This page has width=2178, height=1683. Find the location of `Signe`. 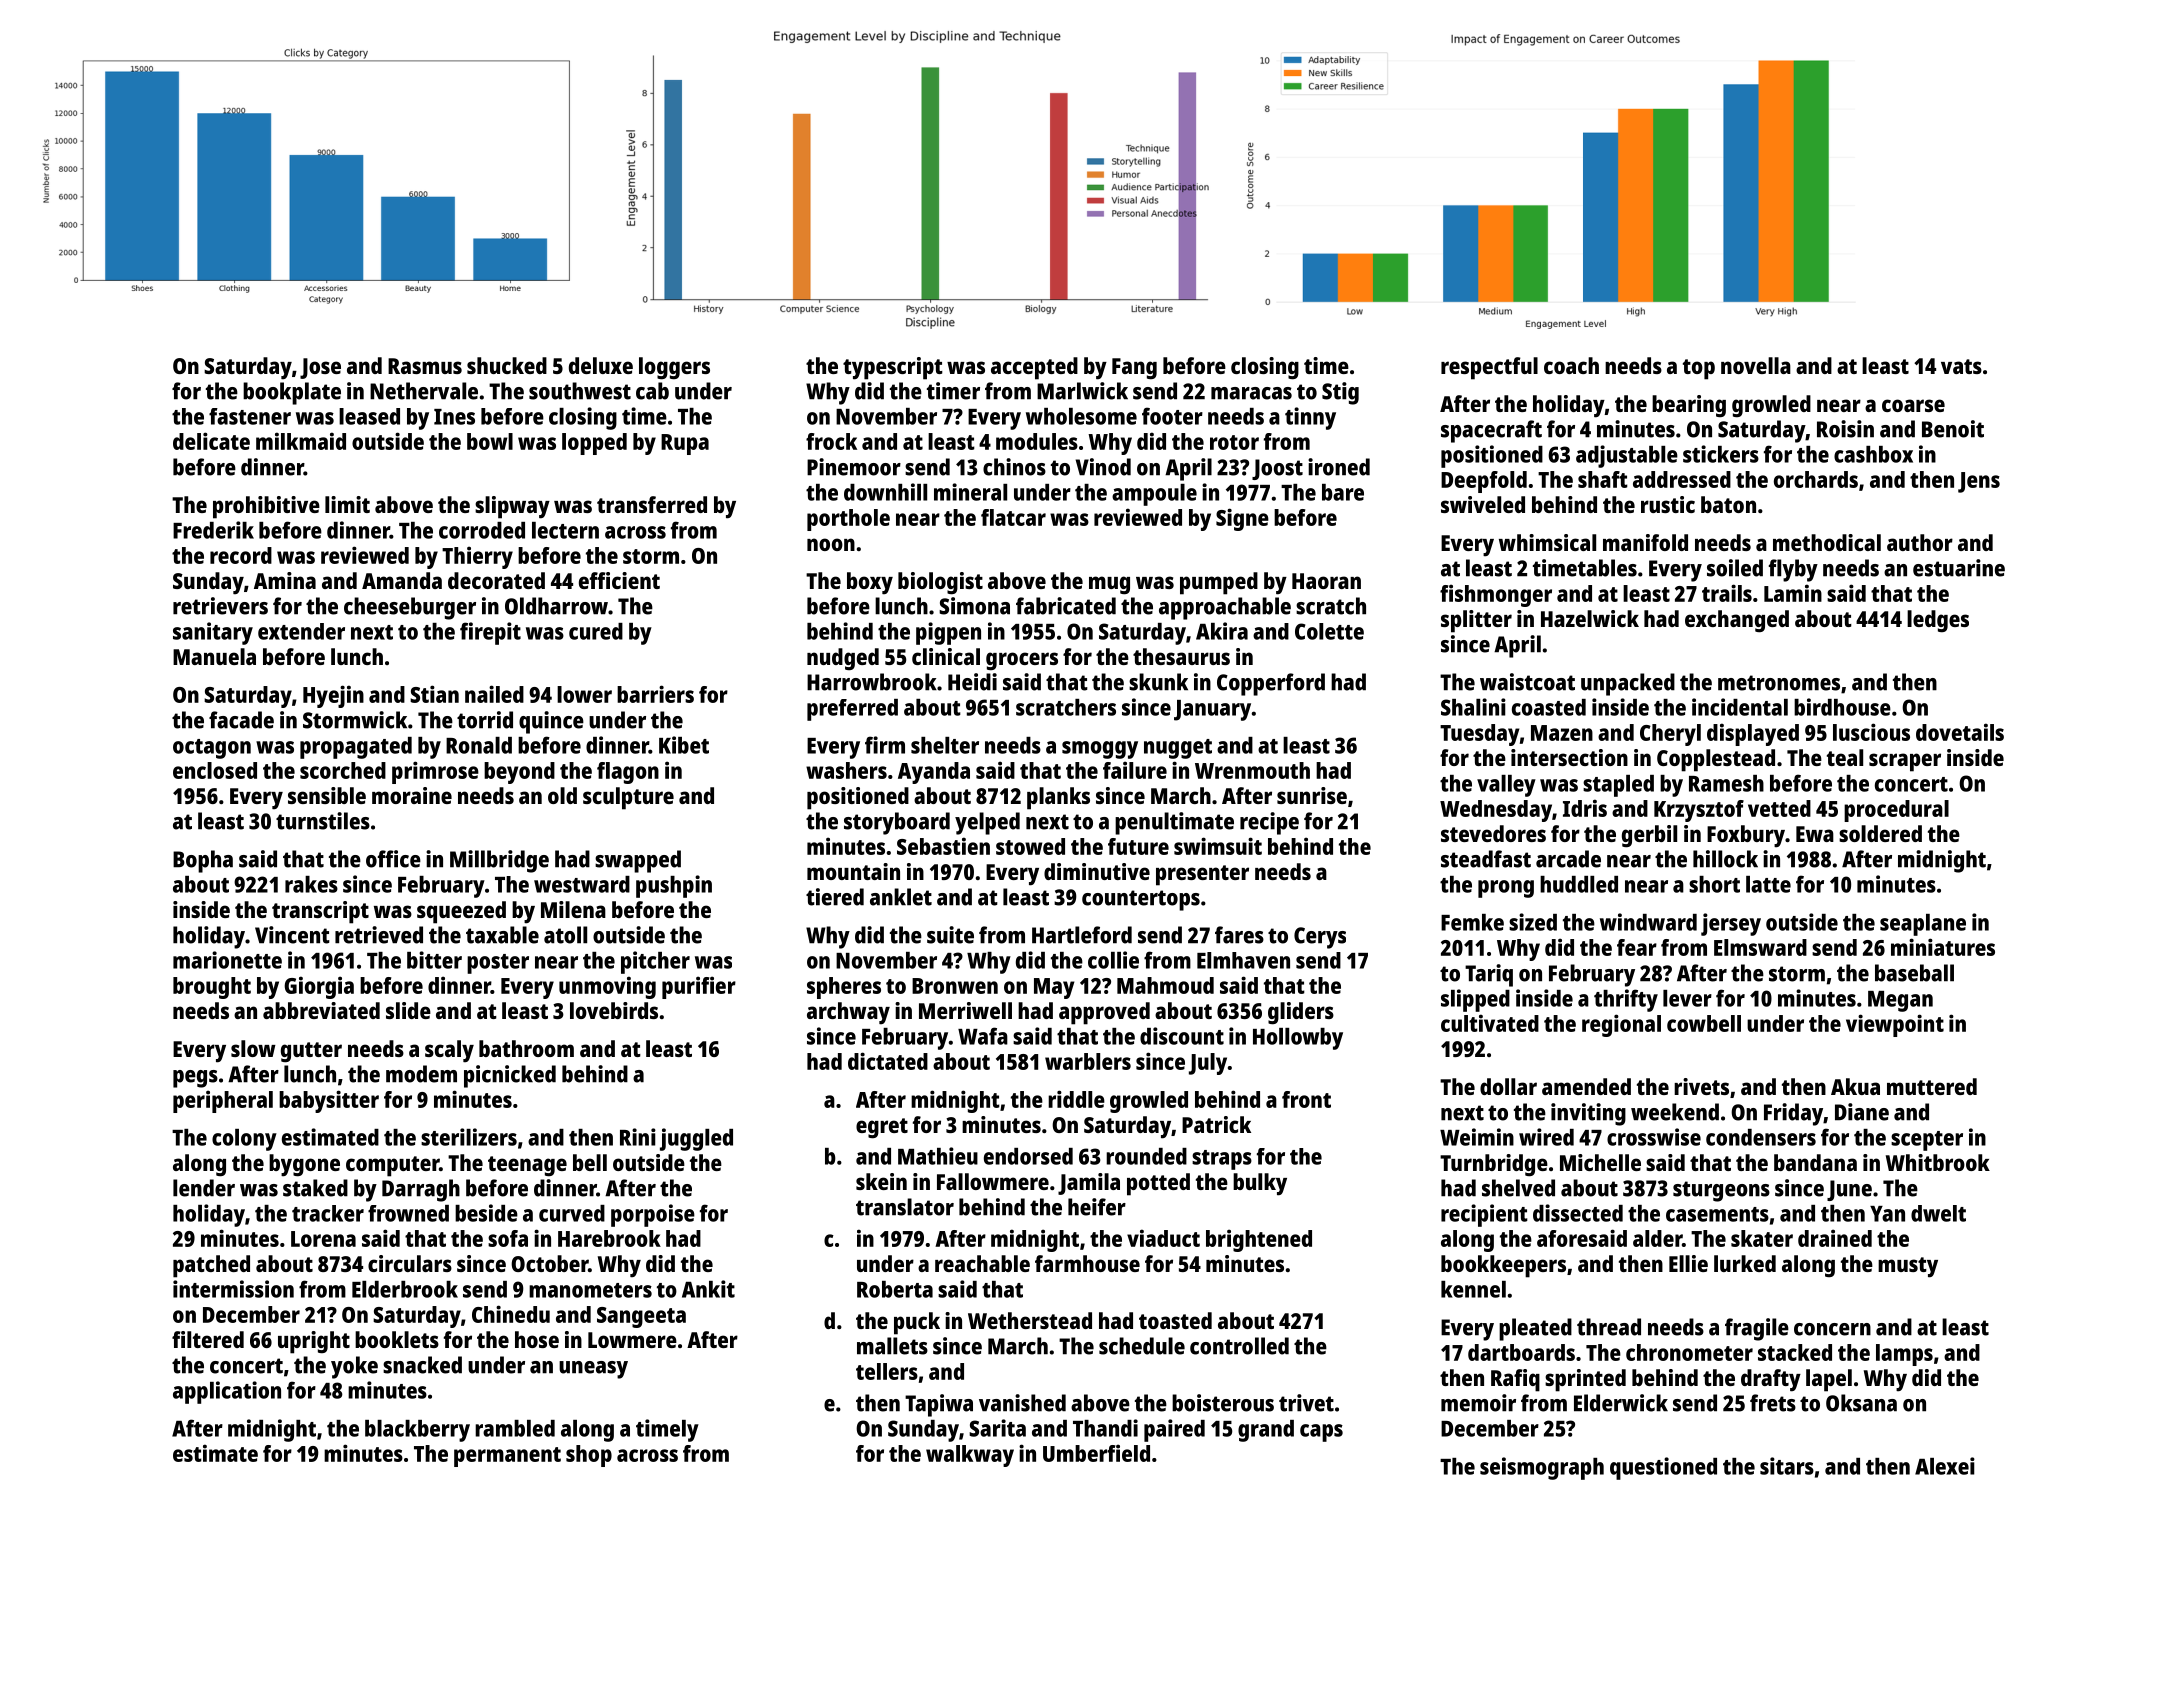

Signe is located at coordinates (1242, 519).
